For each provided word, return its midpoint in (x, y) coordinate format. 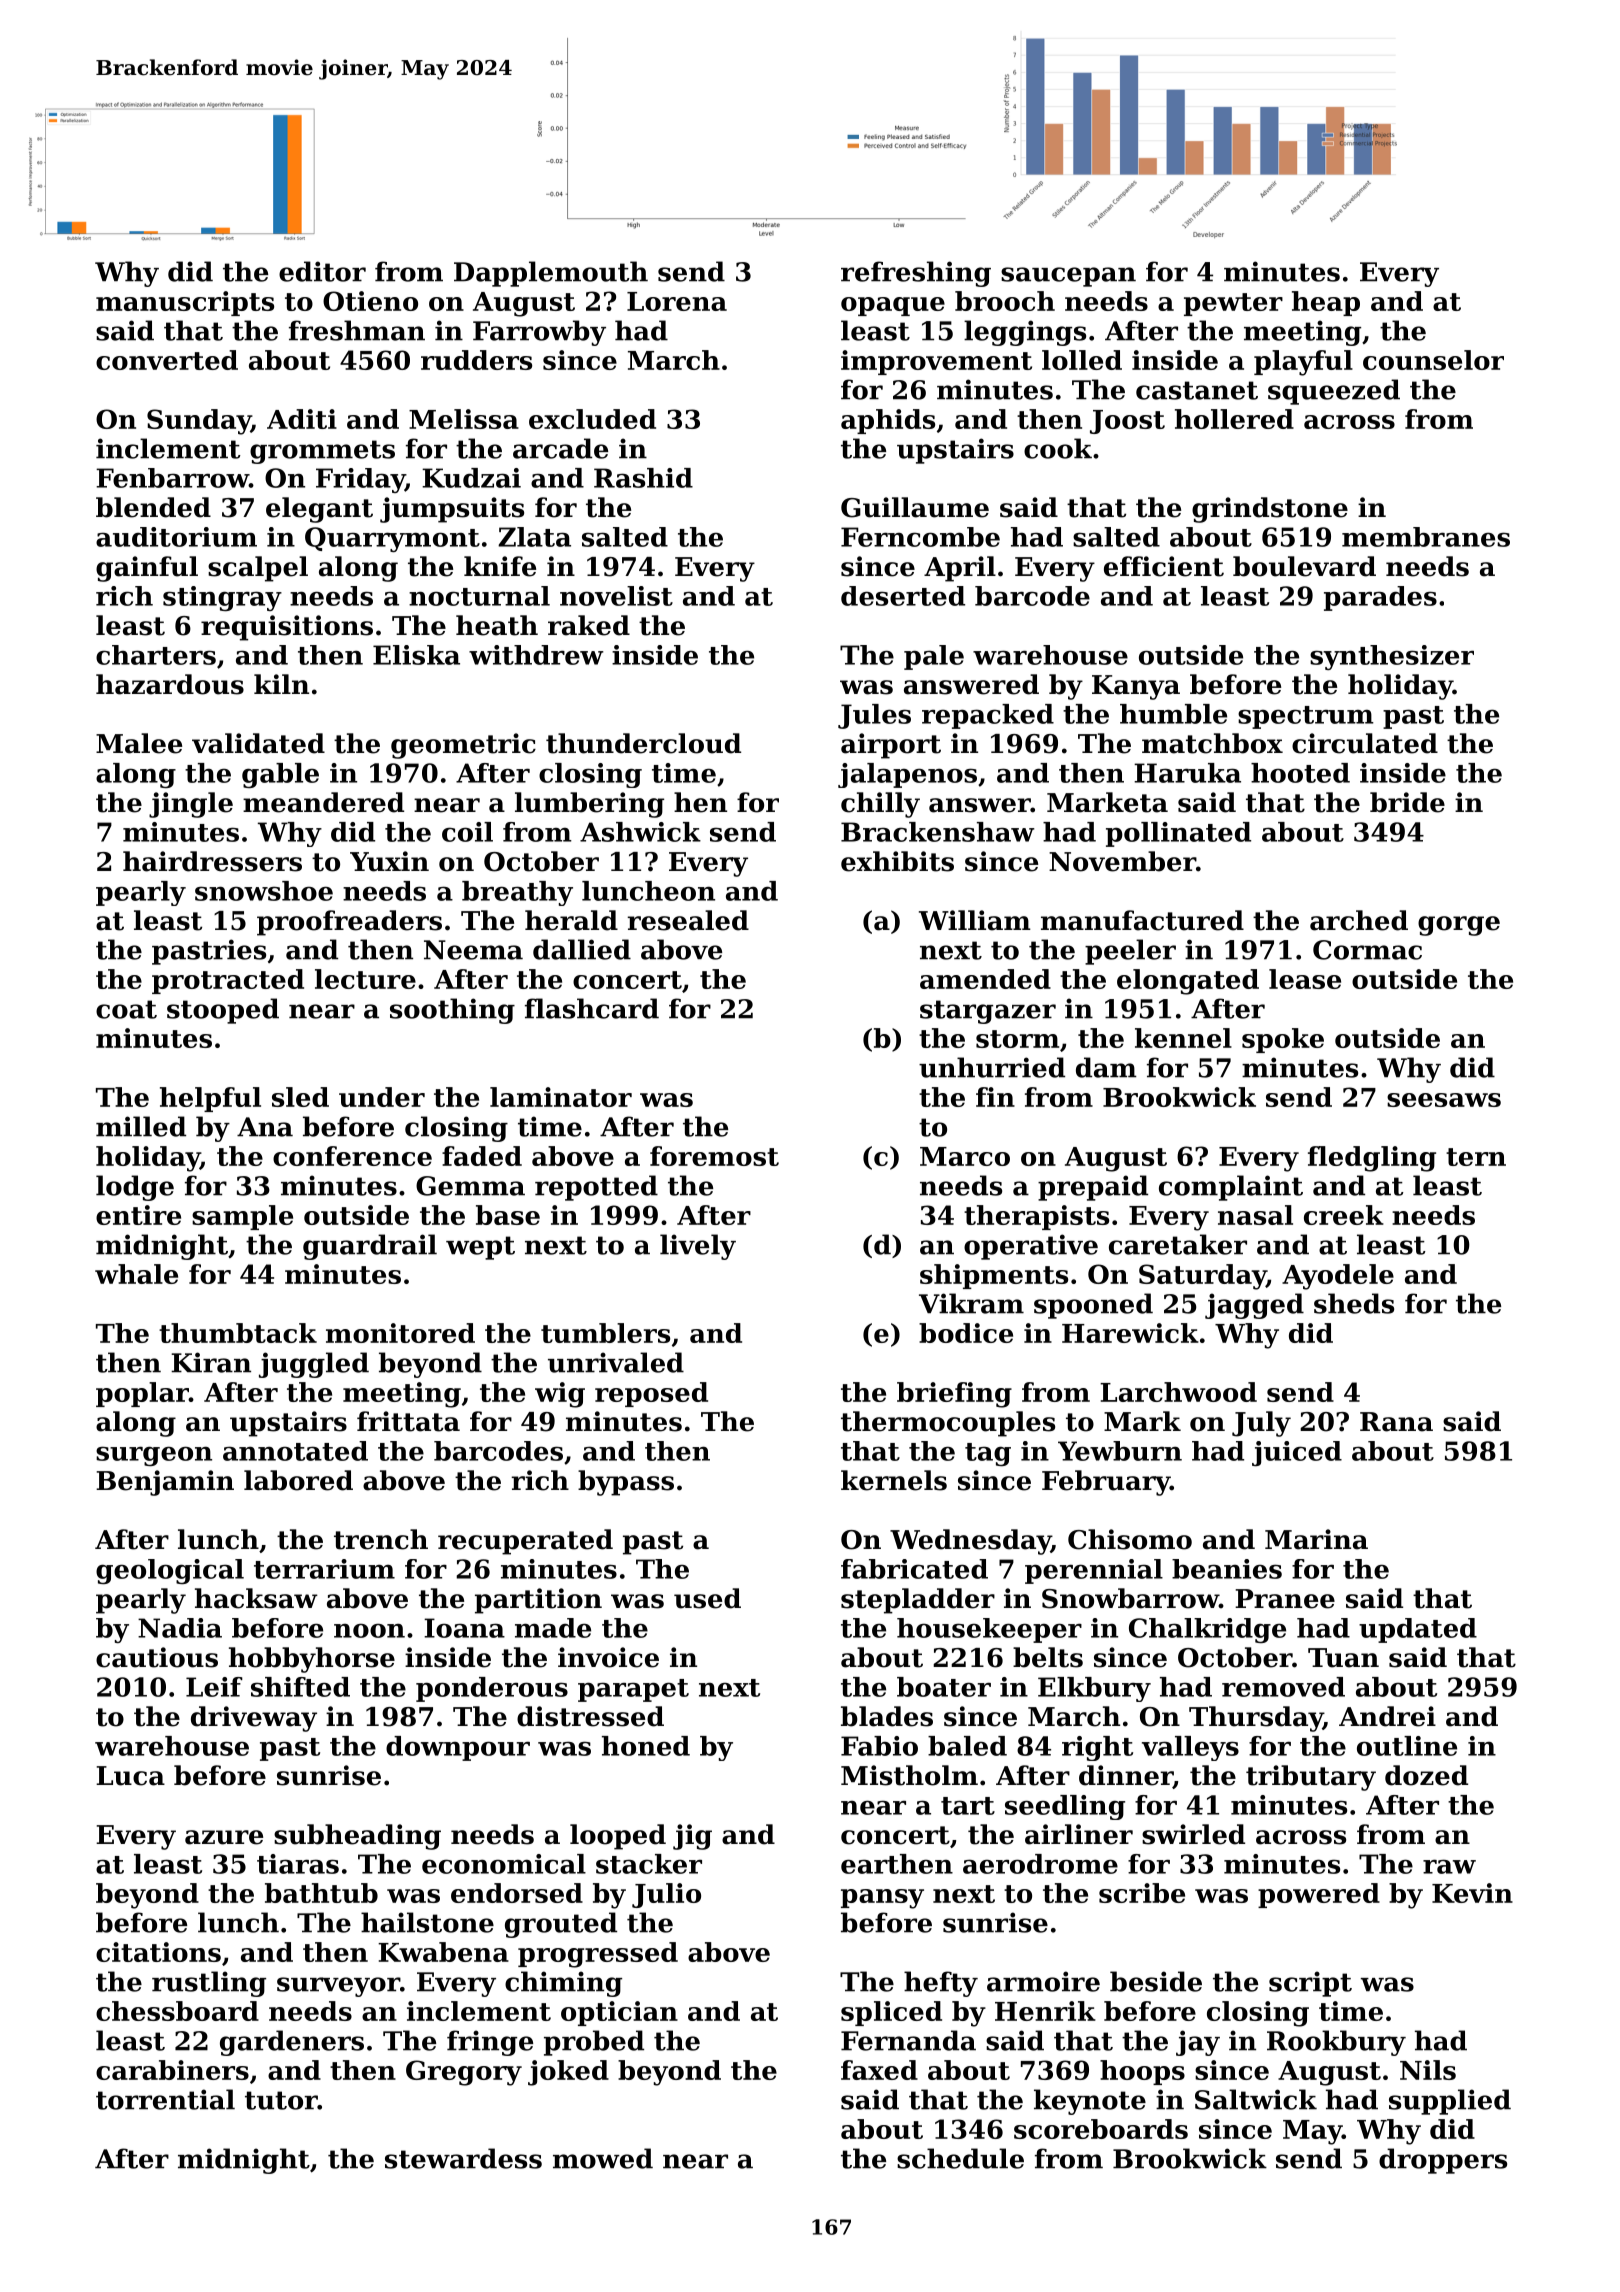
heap (1326, 303)
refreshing (916, 274)
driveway (254, 1719)
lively (698, 1247)
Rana (1396, 1422)
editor (322, 271)
